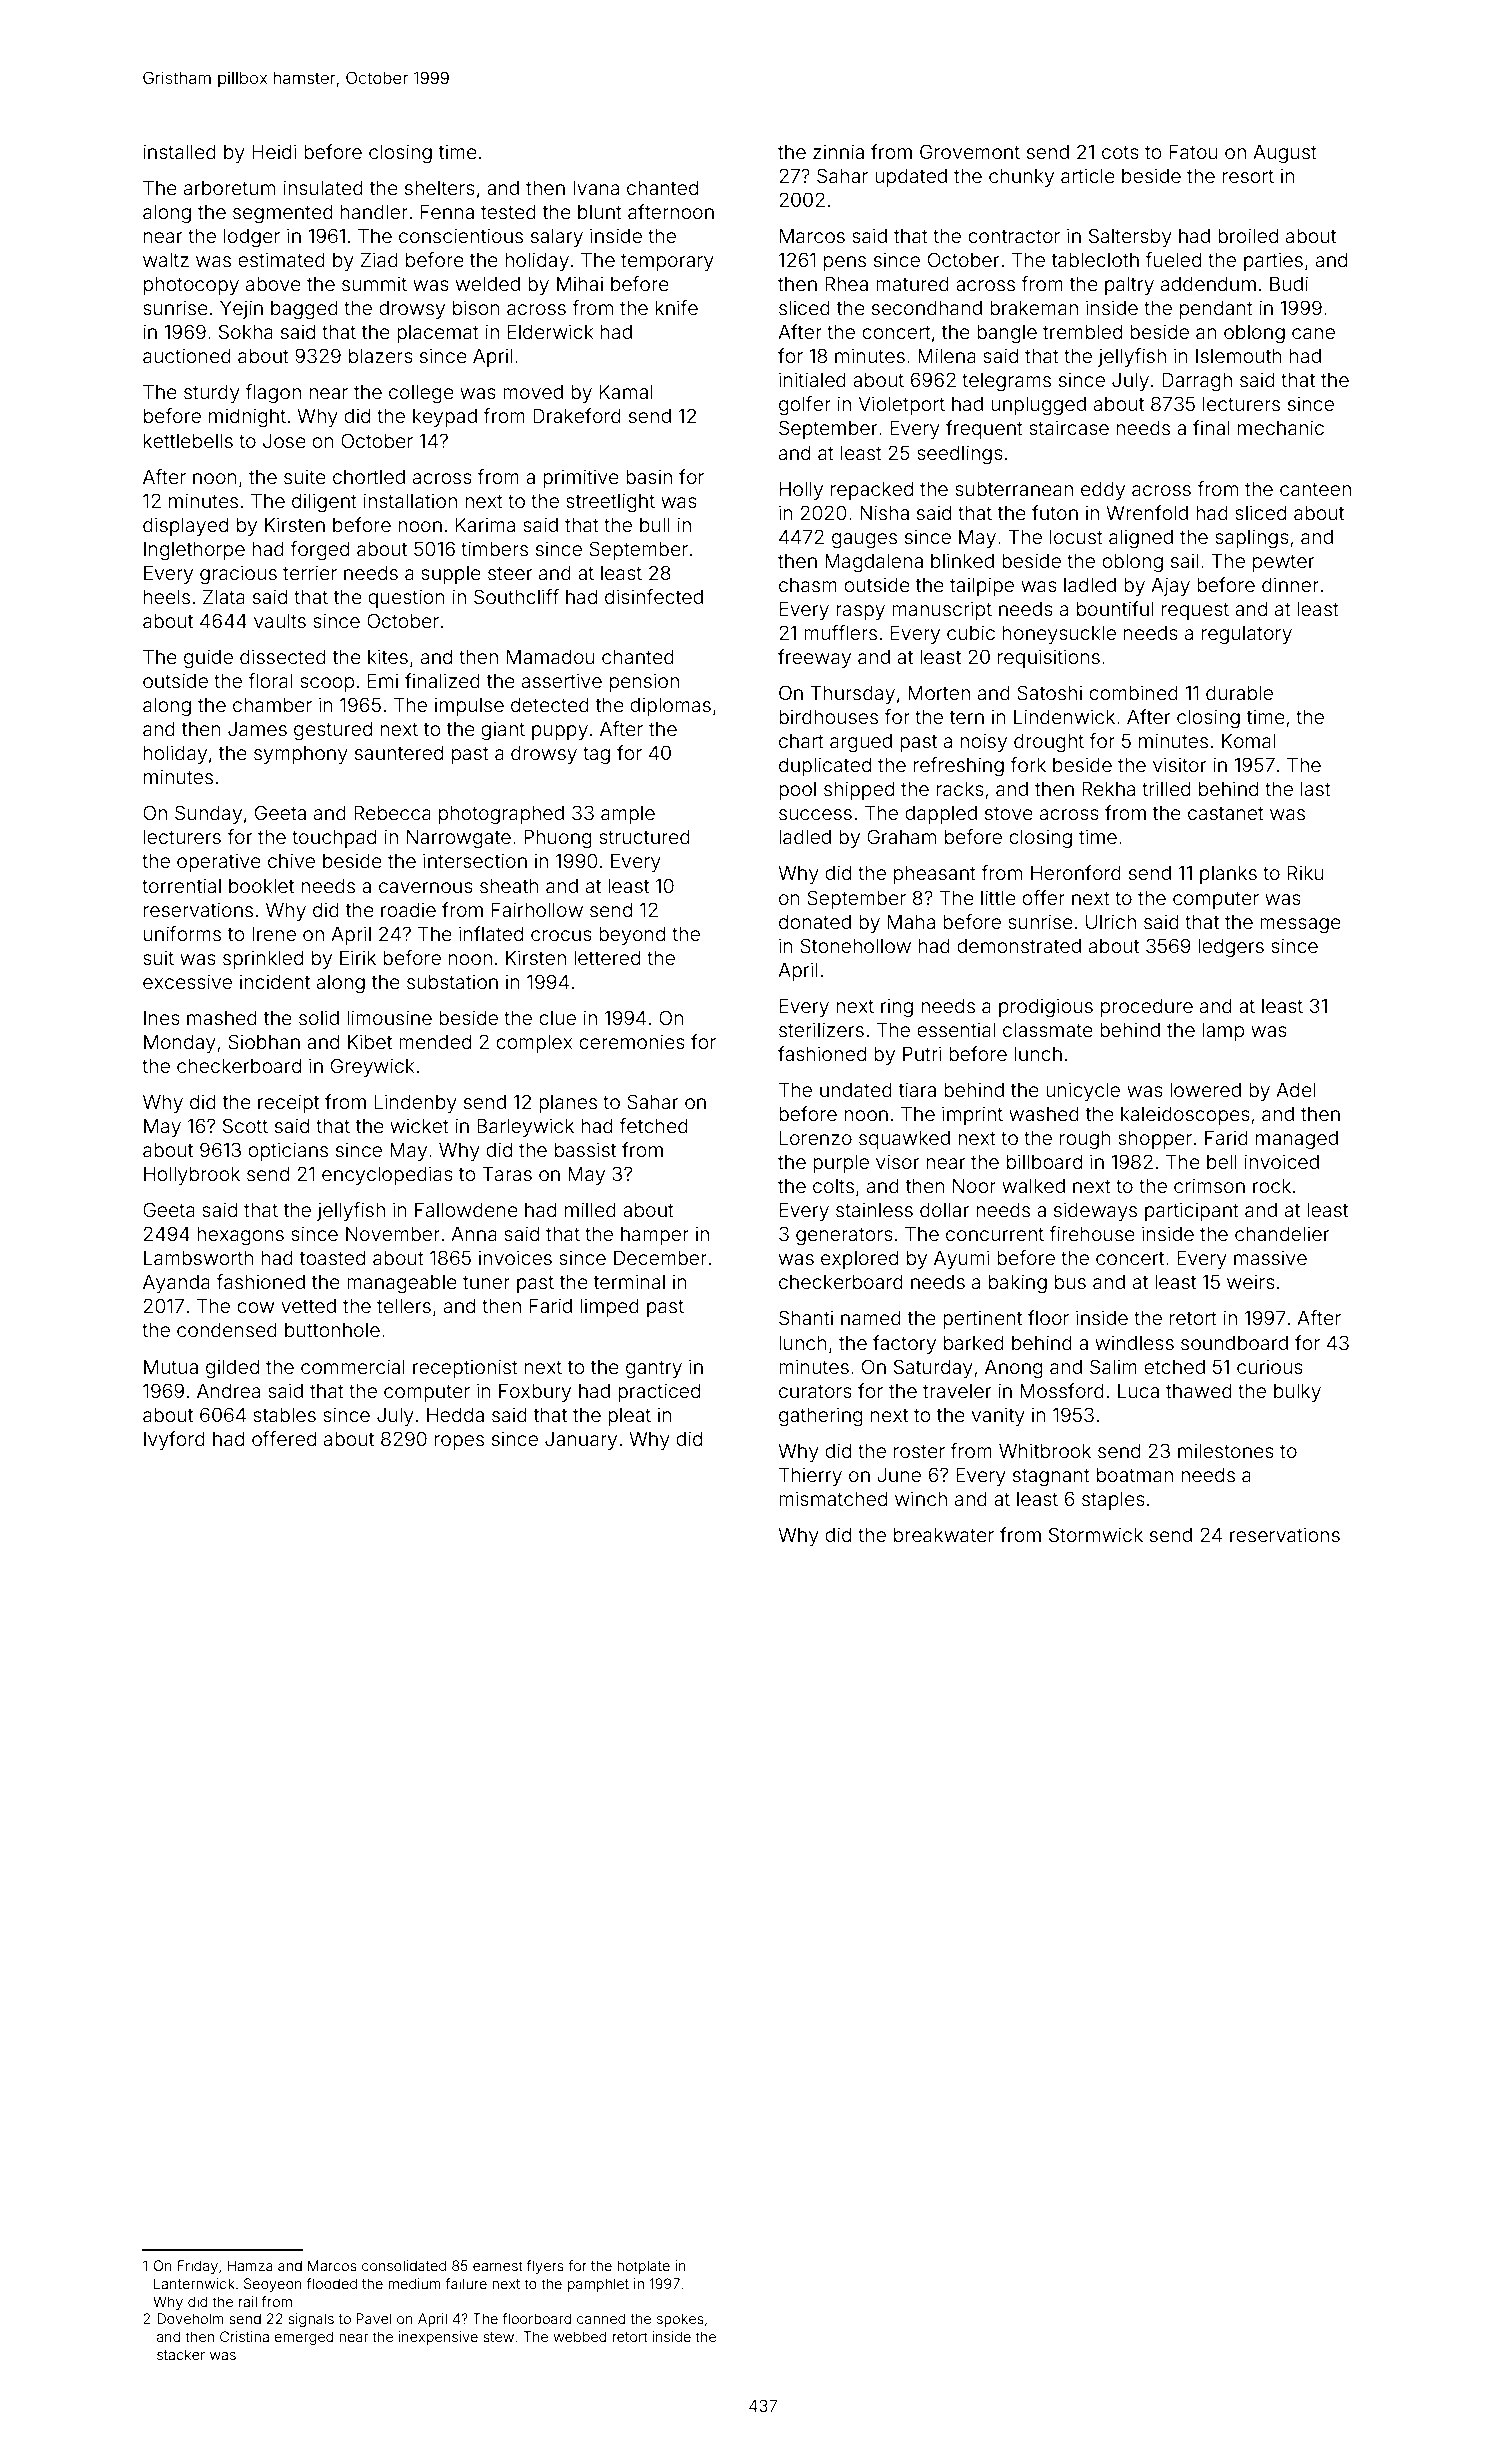 This document has height=2464, width=1496. Describe the element at coordinates (1285, 153) in the document. I see `August` at that location.
